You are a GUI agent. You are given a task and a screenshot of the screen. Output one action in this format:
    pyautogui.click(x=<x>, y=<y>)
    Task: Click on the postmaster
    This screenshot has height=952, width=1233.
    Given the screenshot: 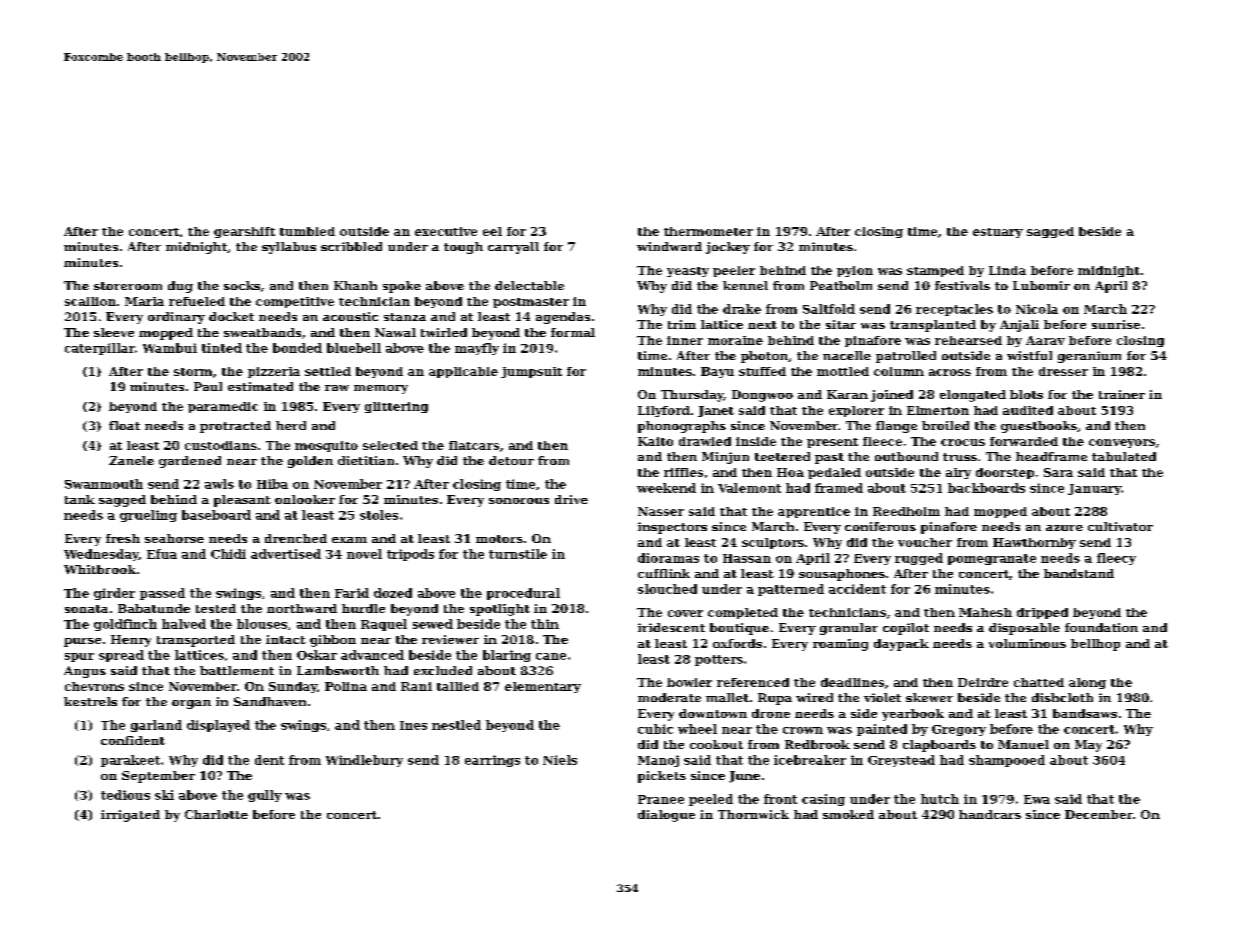 What is the action you would take?
    pyautogui.click(x=531, y=303)
